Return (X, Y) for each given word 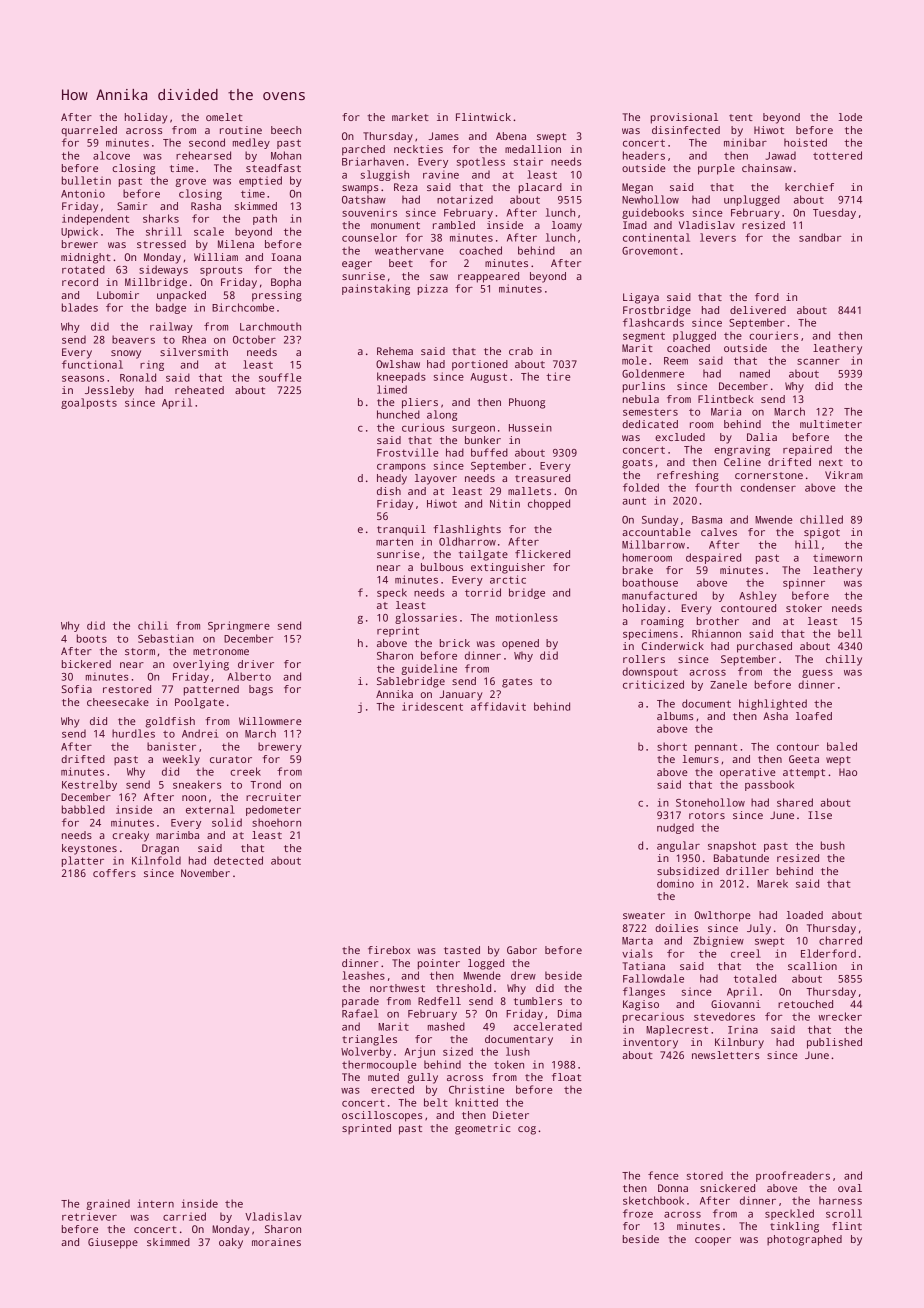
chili (153, 625)
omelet (224, 117)
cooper (713, 1241)
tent (741, 117)
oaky (231, 1243)
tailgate (483, 555)
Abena (511, 136)
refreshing (688, 476)
